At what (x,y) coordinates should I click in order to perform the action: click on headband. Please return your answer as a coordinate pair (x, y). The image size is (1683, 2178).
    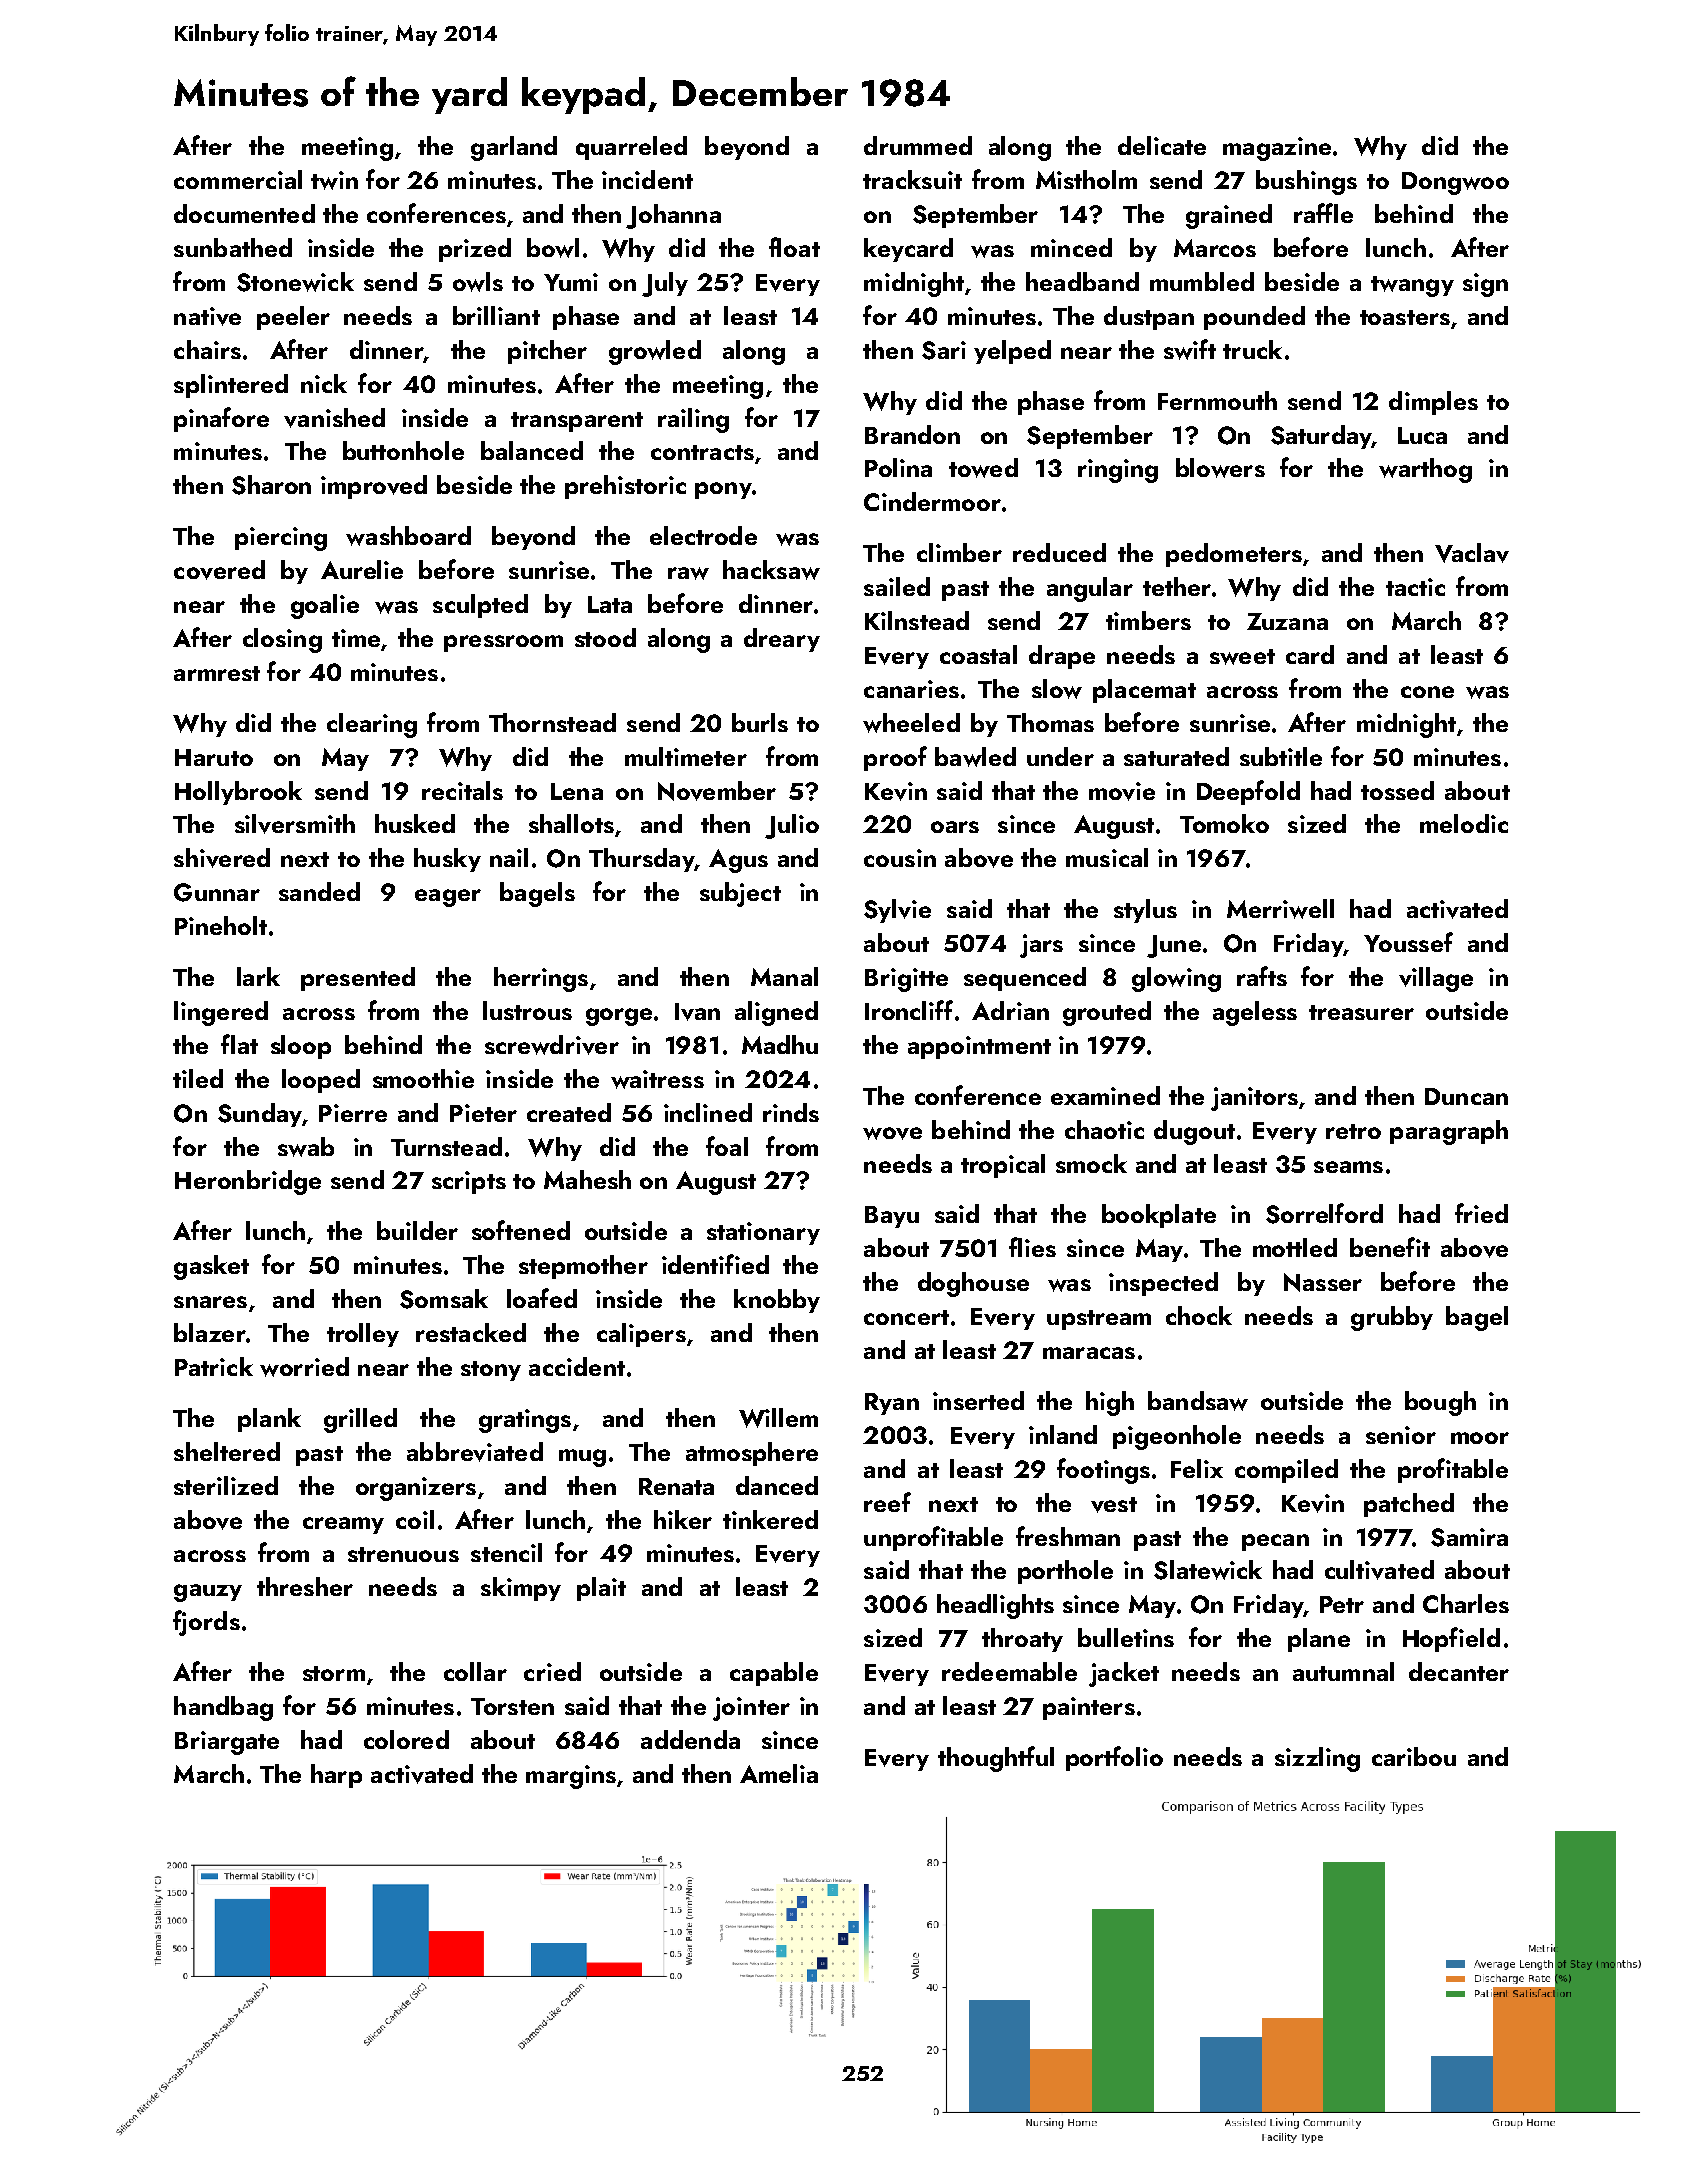
    Looking at the image, I should click on (1082, 281).
